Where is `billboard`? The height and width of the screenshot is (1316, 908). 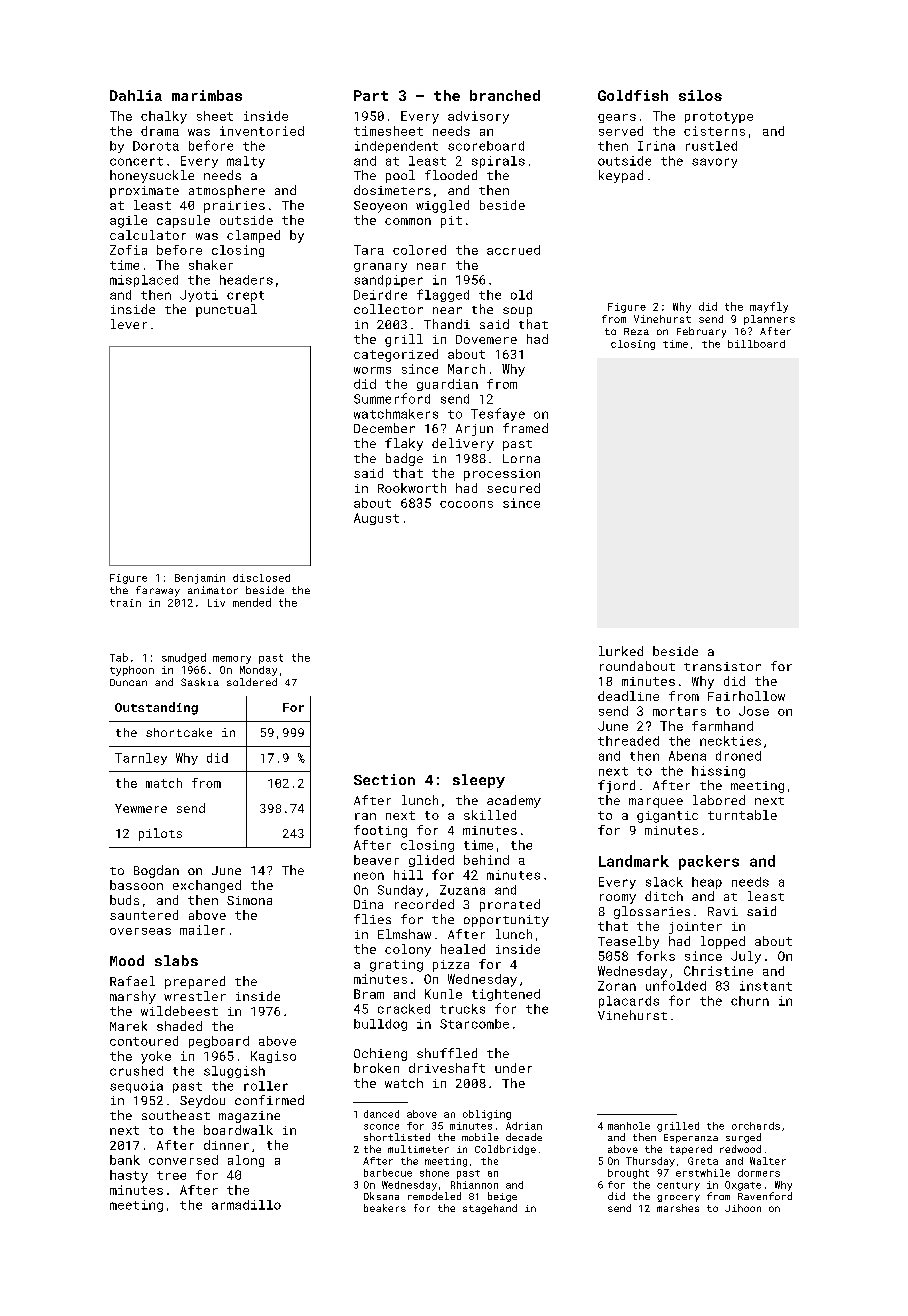
billboard is located at coordinates (756, 344).
